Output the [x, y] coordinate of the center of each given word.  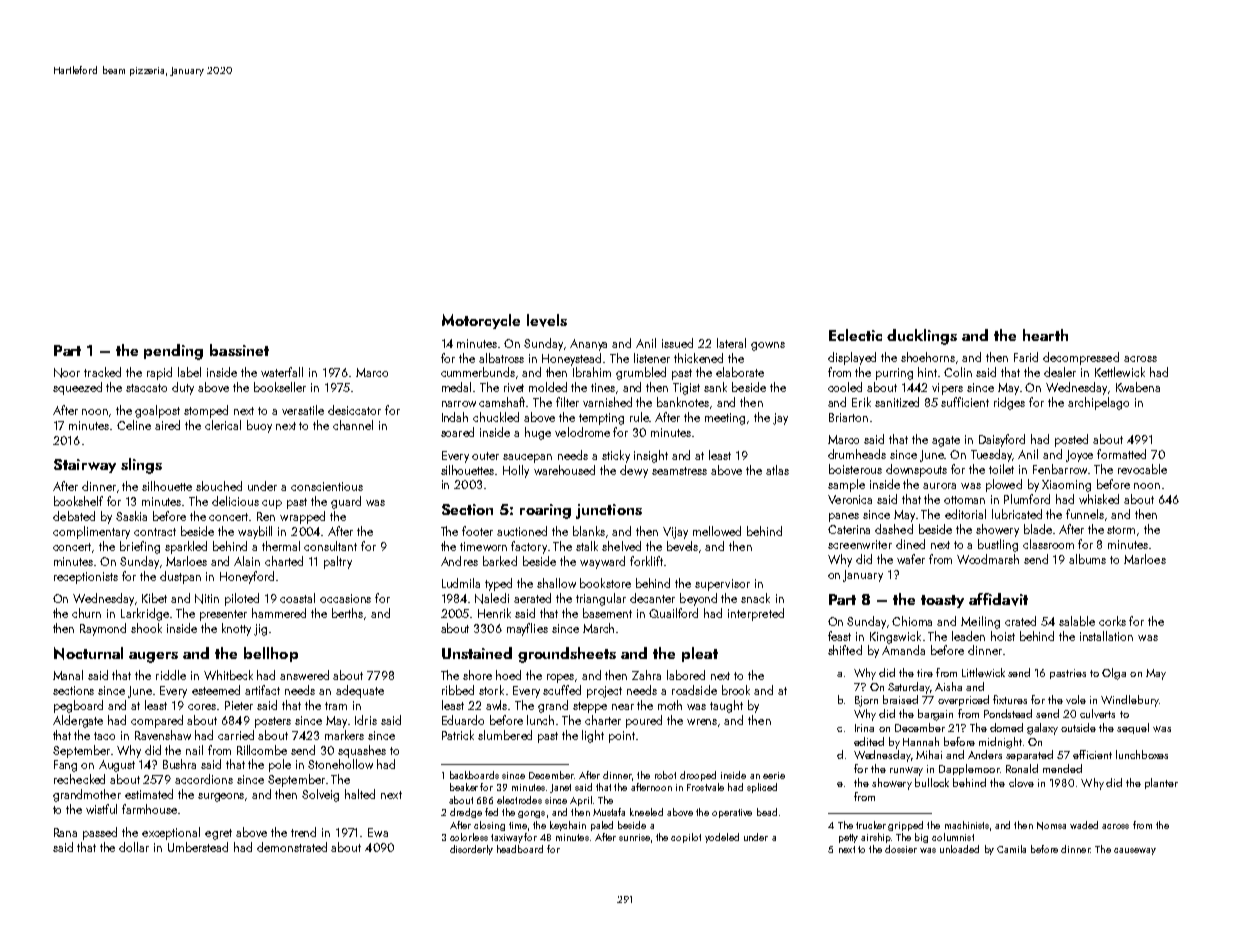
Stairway [85, 466]
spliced [762, 788]
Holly [516, 471]
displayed [852, 358]
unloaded [959, 849]
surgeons [222, 797]
